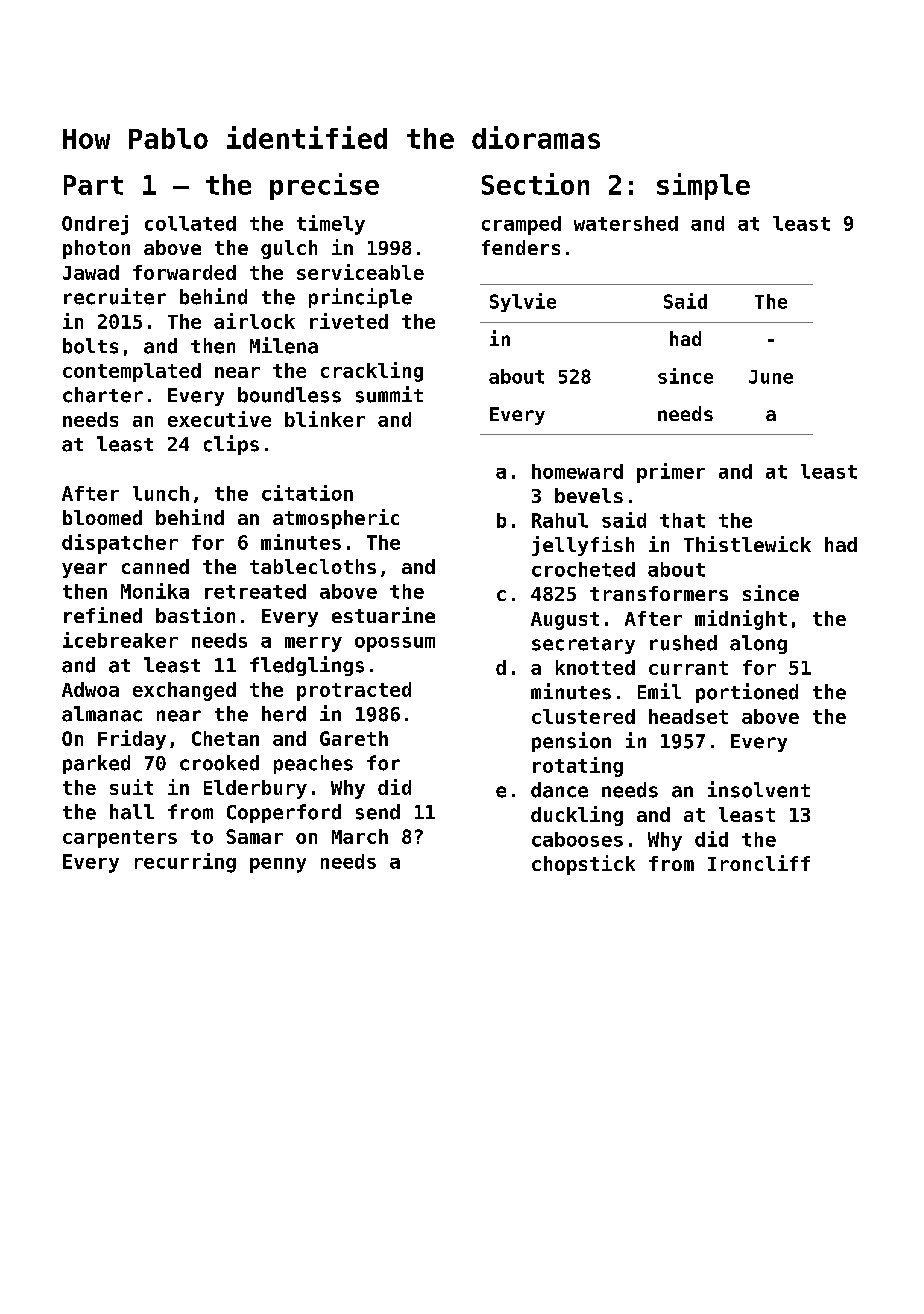  I want to click on portioned, so click(747, 693).
